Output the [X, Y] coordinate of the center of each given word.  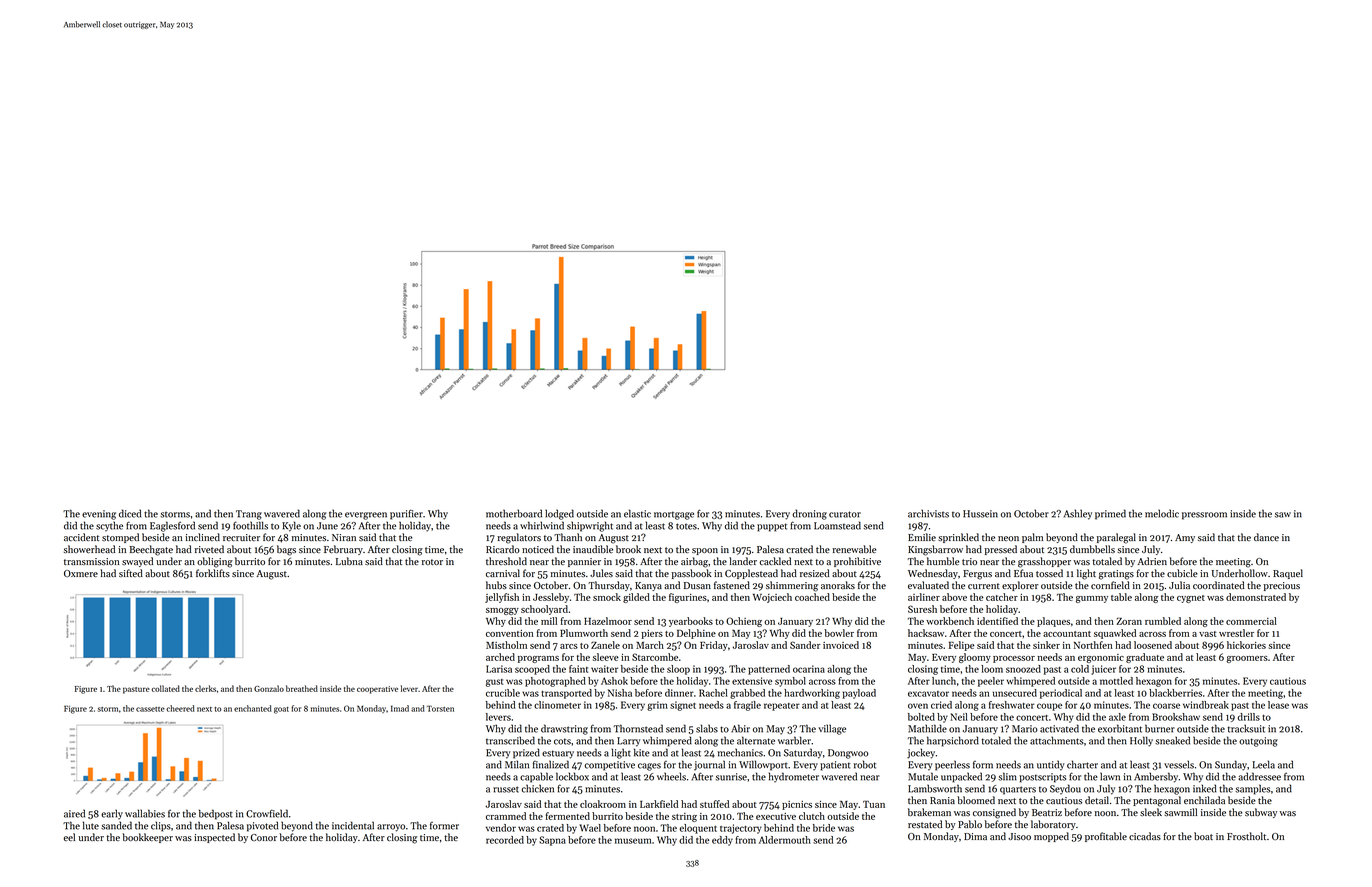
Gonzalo [269, 688]
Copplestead [751, 574]
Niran [344, 537]
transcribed [510, 740]
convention [510, 633]
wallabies [145, 813]
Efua [1023, 573]
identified [997, 621]
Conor [264, 837]
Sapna [552, 841]
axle [1117, 717]
